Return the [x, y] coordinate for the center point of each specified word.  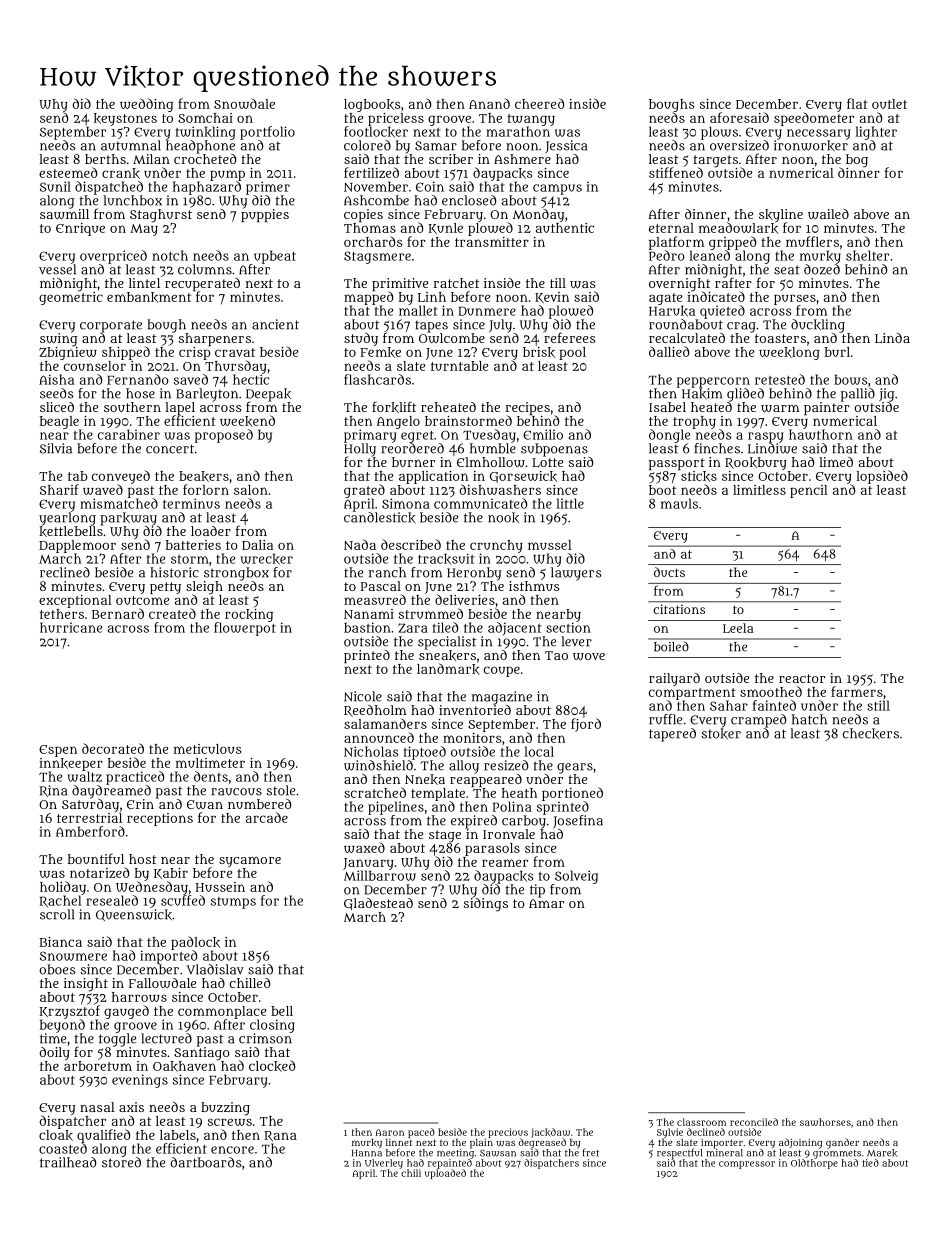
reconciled [754, 1122]
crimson [265, 1038]
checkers [871, 733]
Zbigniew [68, 353]
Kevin [552, 297]
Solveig [576, 877]
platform [676, 243]
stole [281, 790]
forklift [394, 407]
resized [506, 765]
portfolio [267, 133]
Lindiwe [772, 448]
